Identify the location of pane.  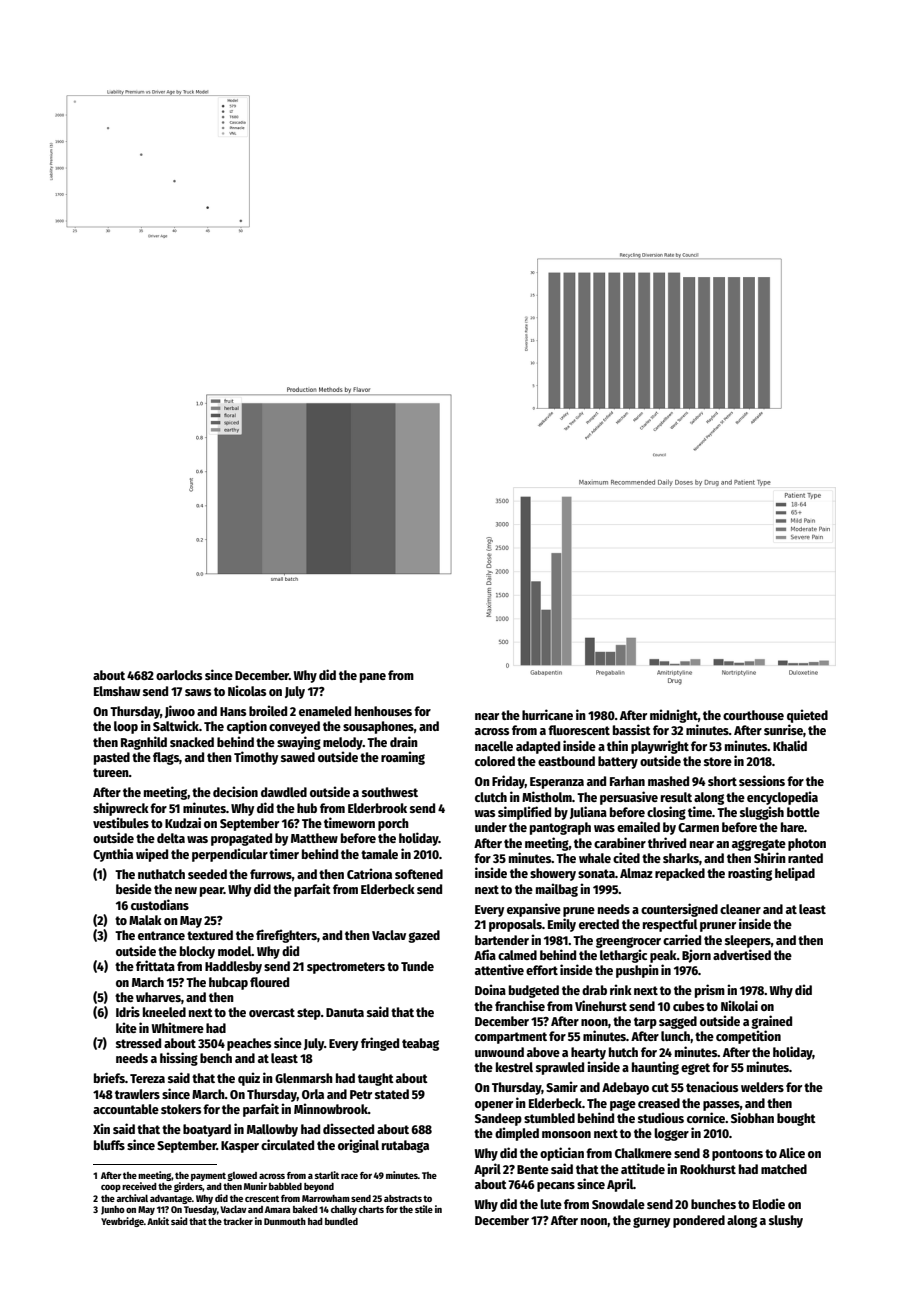
(373, 678).
